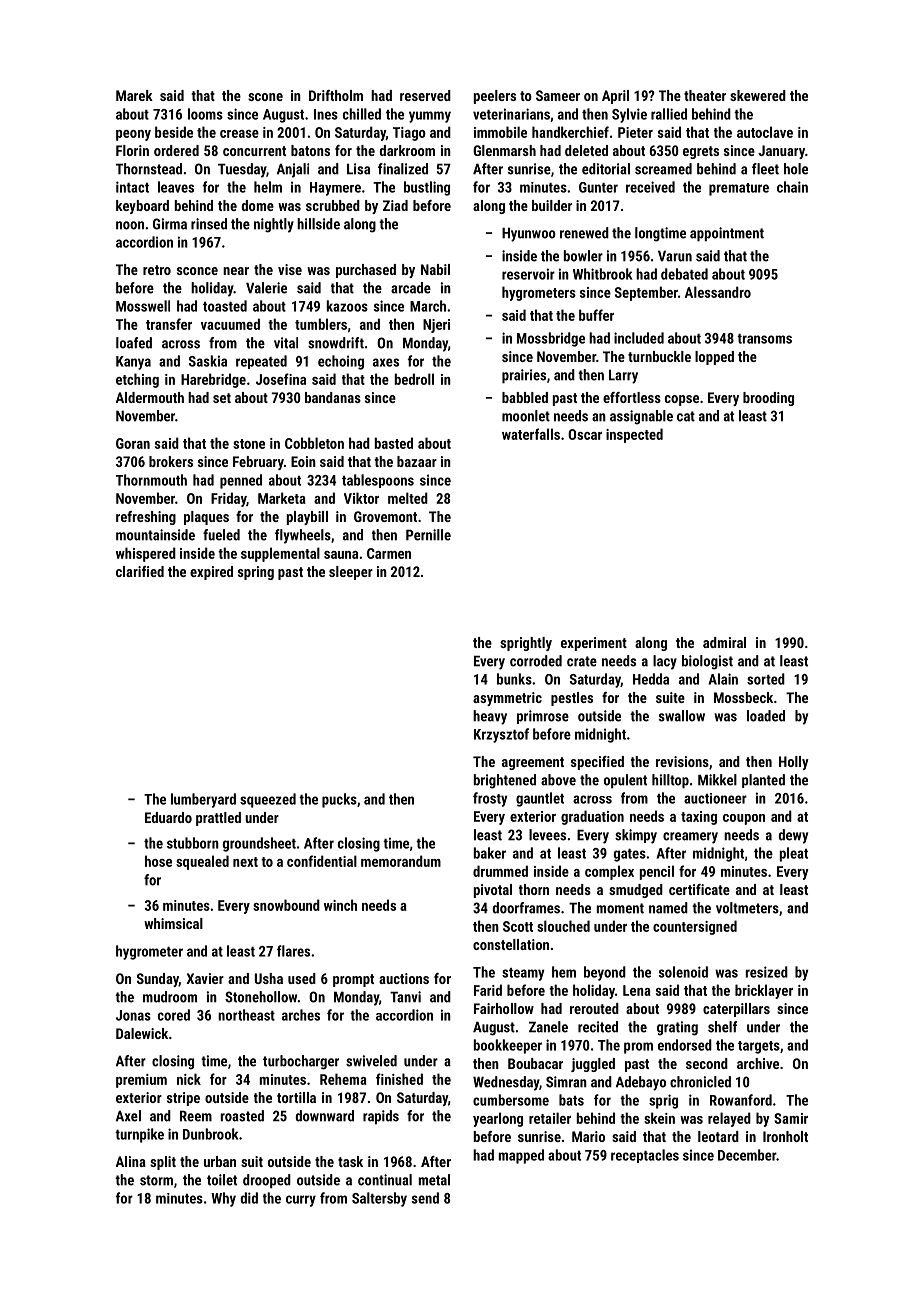  I want to click on mapped, so click(521, 1156).
